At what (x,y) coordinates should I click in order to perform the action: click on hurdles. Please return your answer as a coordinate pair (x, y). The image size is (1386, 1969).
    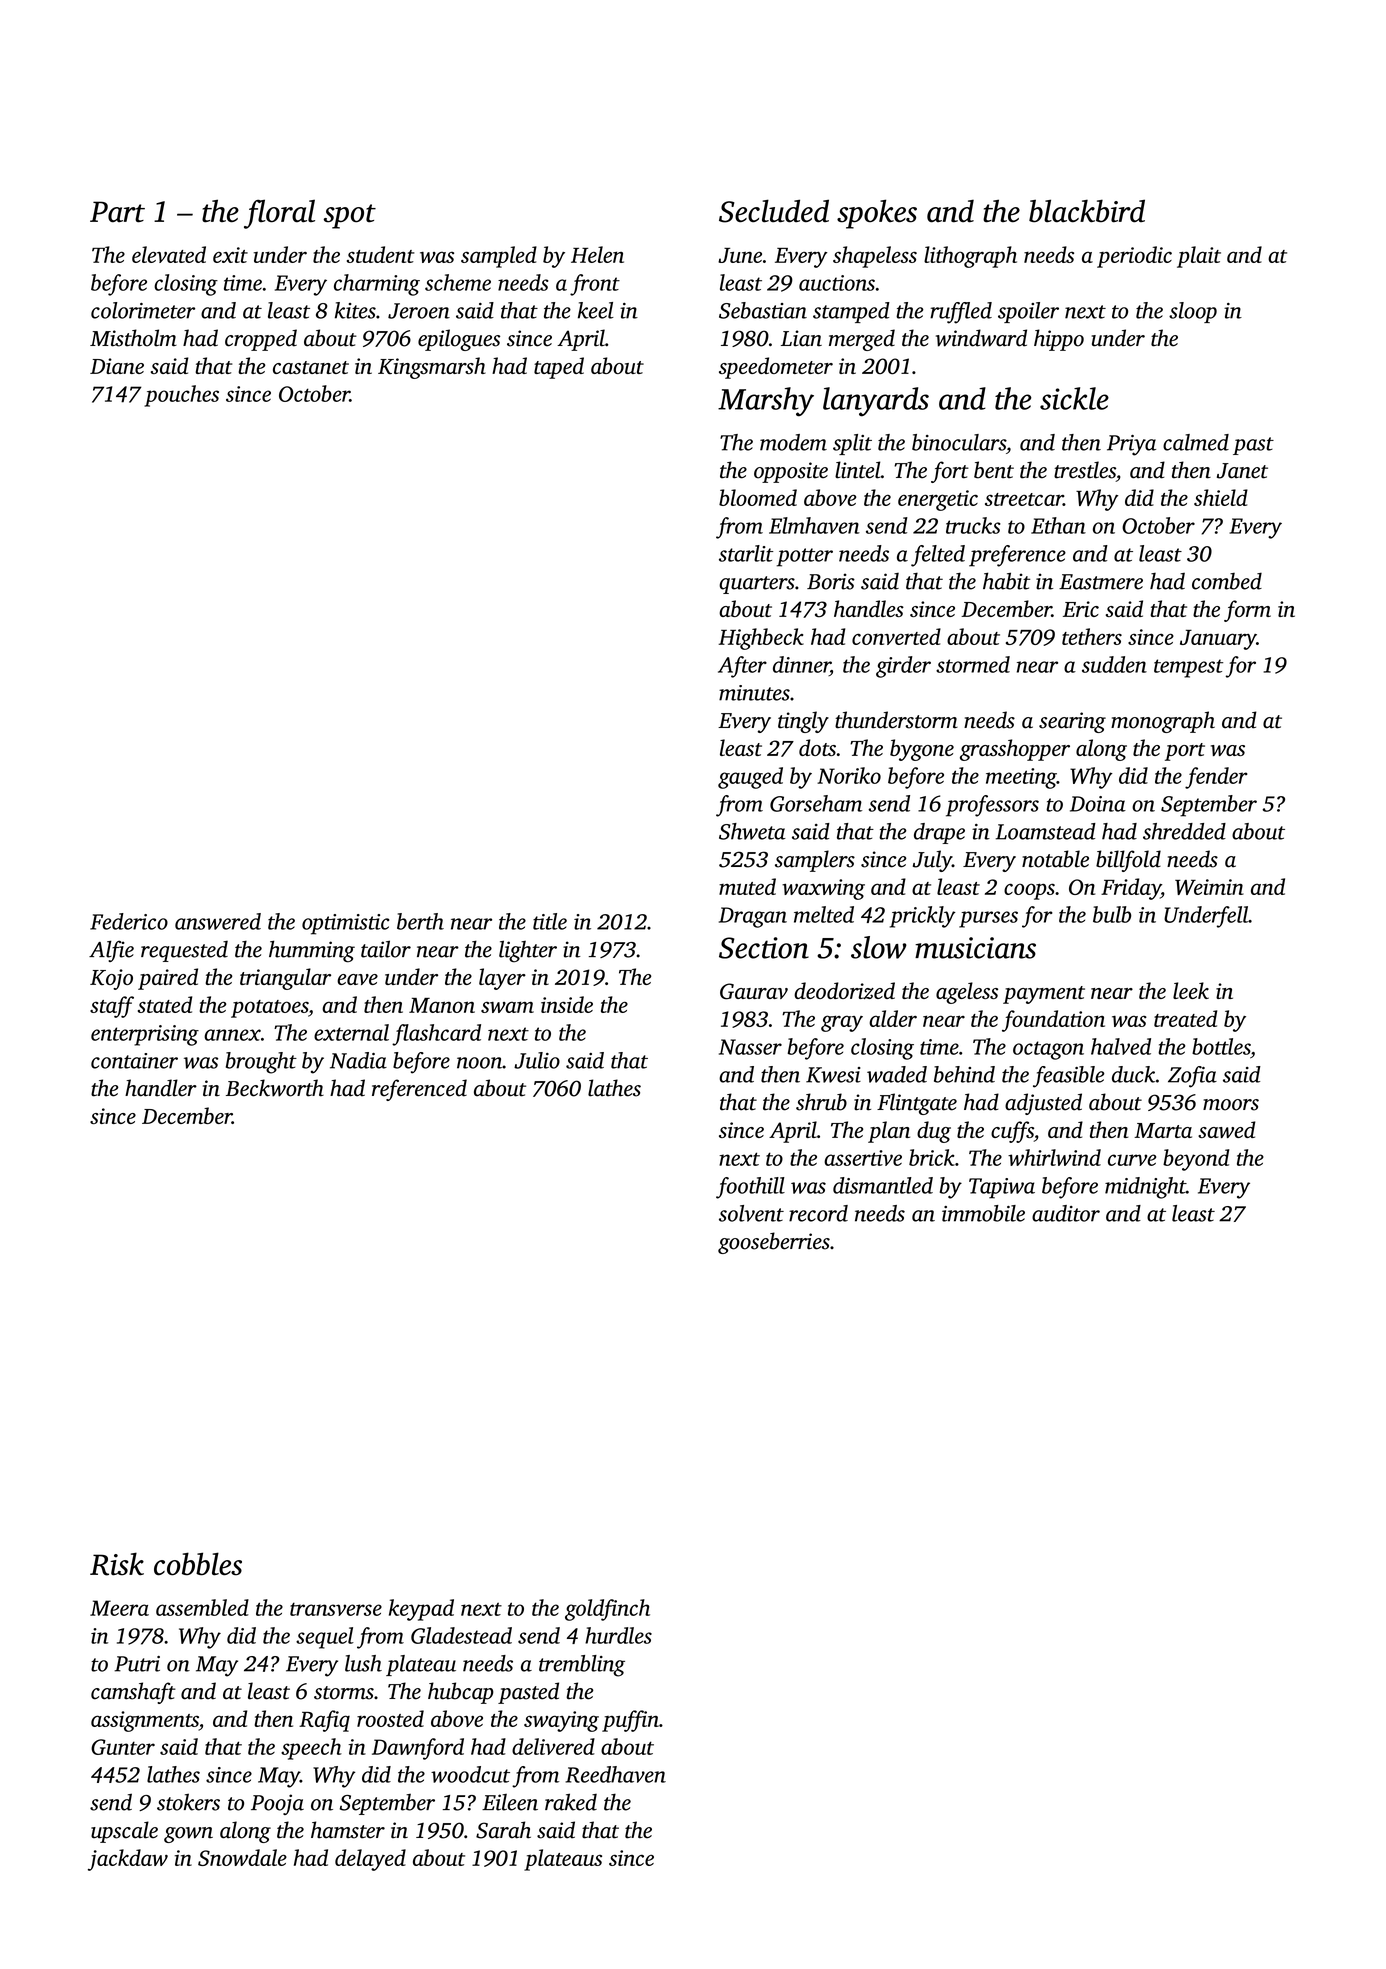
    Looking at the image, I should click on (618, 1635).
